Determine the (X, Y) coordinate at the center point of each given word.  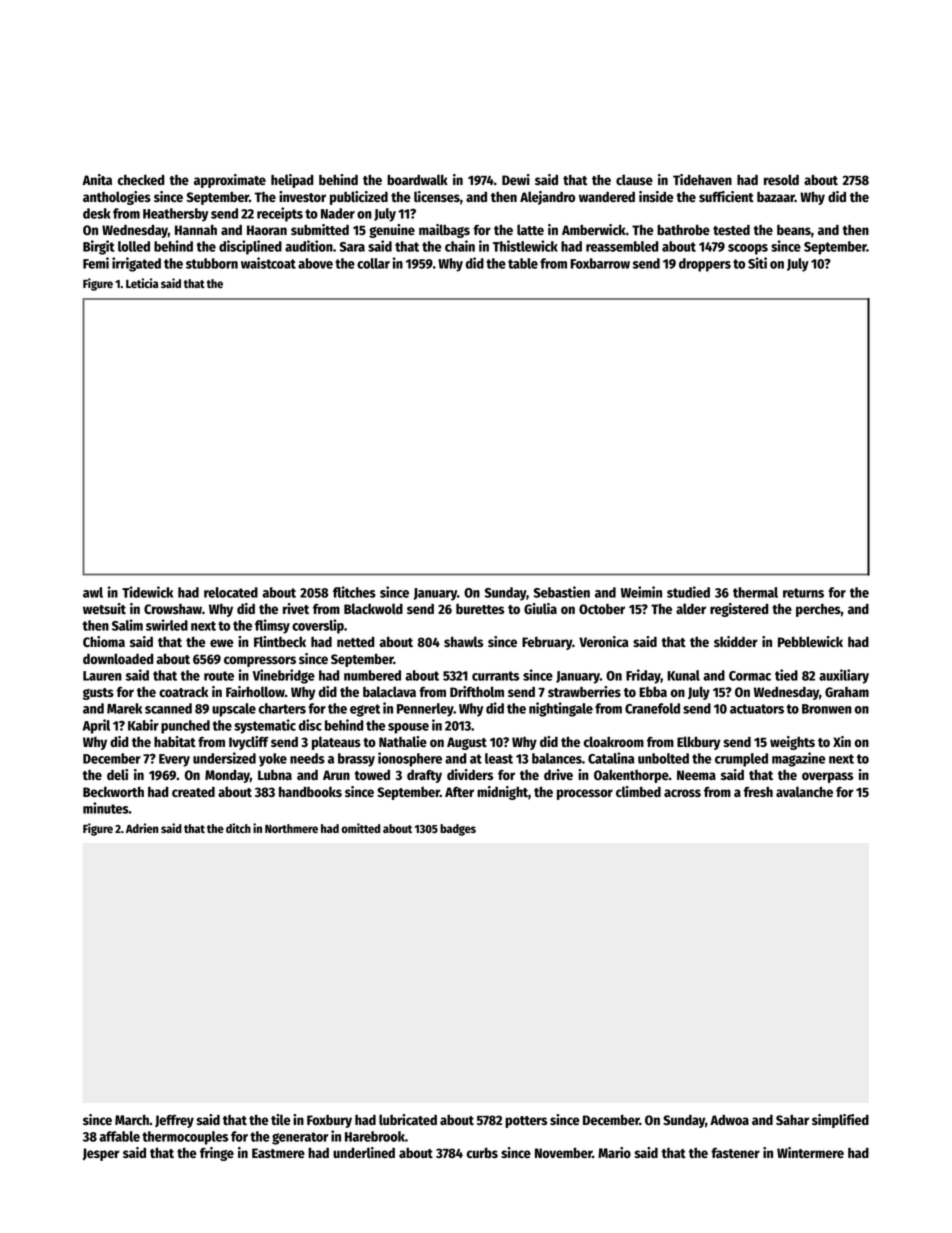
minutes (106, 808)
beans (794, 230)
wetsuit (104, 608)
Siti (757, 263)
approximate (230, 181)
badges (458, 830)
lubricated (408, 1119)
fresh (758, 792)
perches (818, 610)
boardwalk (417, 179)
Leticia (142, 283)
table (523, 263)
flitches (354, 592)
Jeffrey (174, 1121)
